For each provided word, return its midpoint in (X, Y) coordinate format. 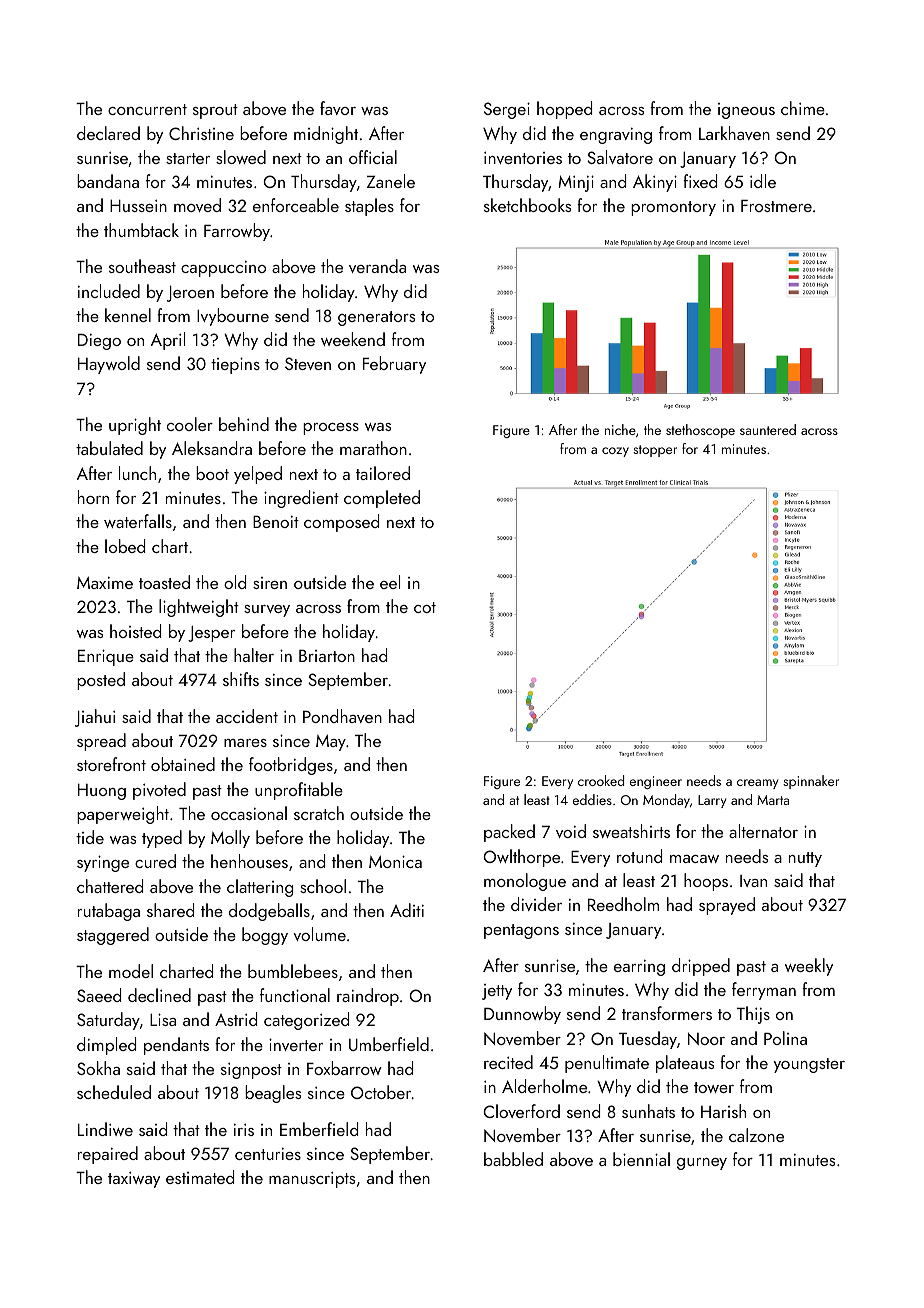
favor (338, 108)
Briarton (327, 656)
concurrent (147, 109)
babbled (513, 1159)
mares (245, 743)
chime (803, 108)
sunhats (648, 1111)
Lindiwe (105, 1129)
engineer (656, 782)
